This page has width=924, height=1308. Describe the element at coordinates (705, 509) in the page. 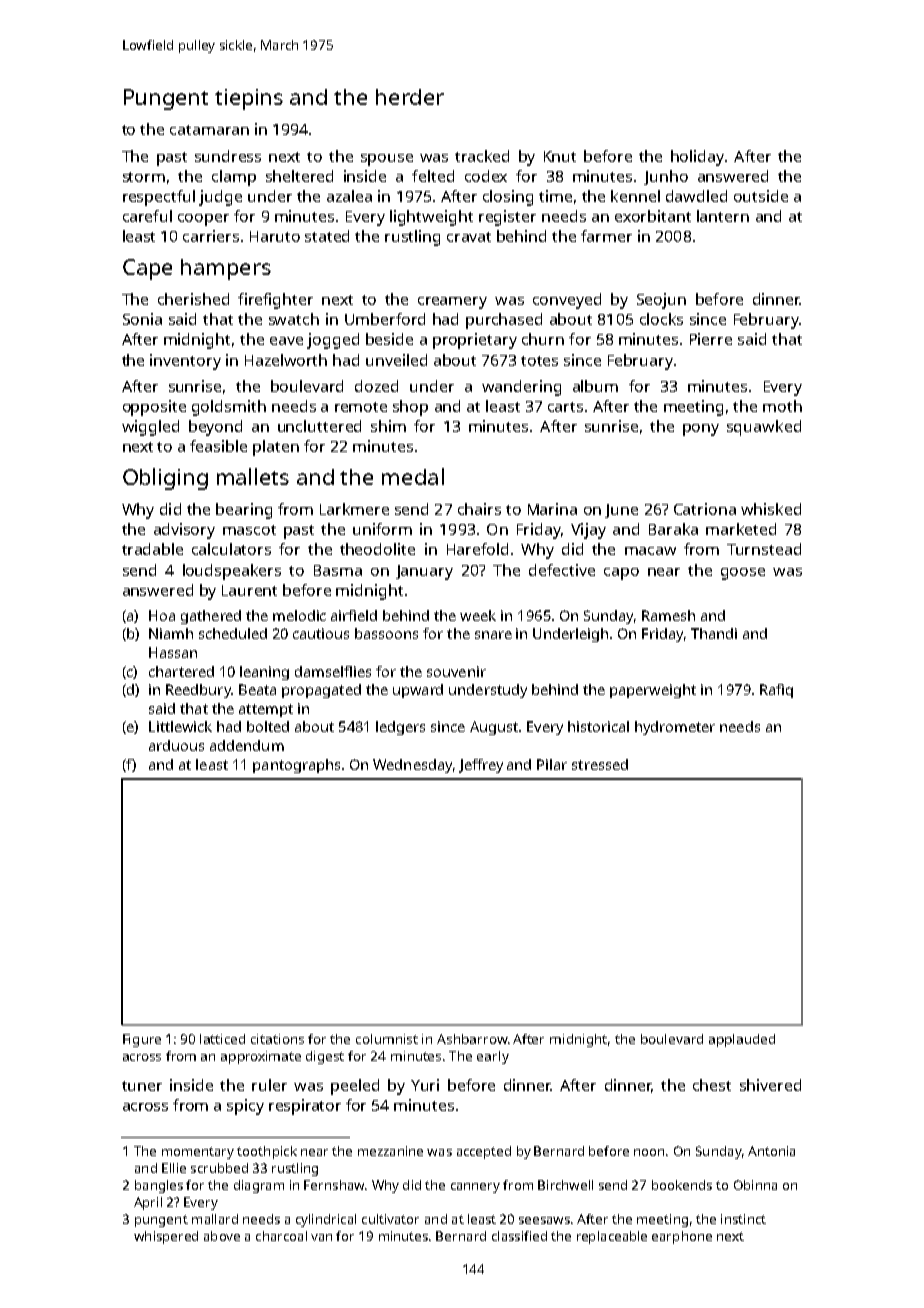

I see `Catriona` at that location.
